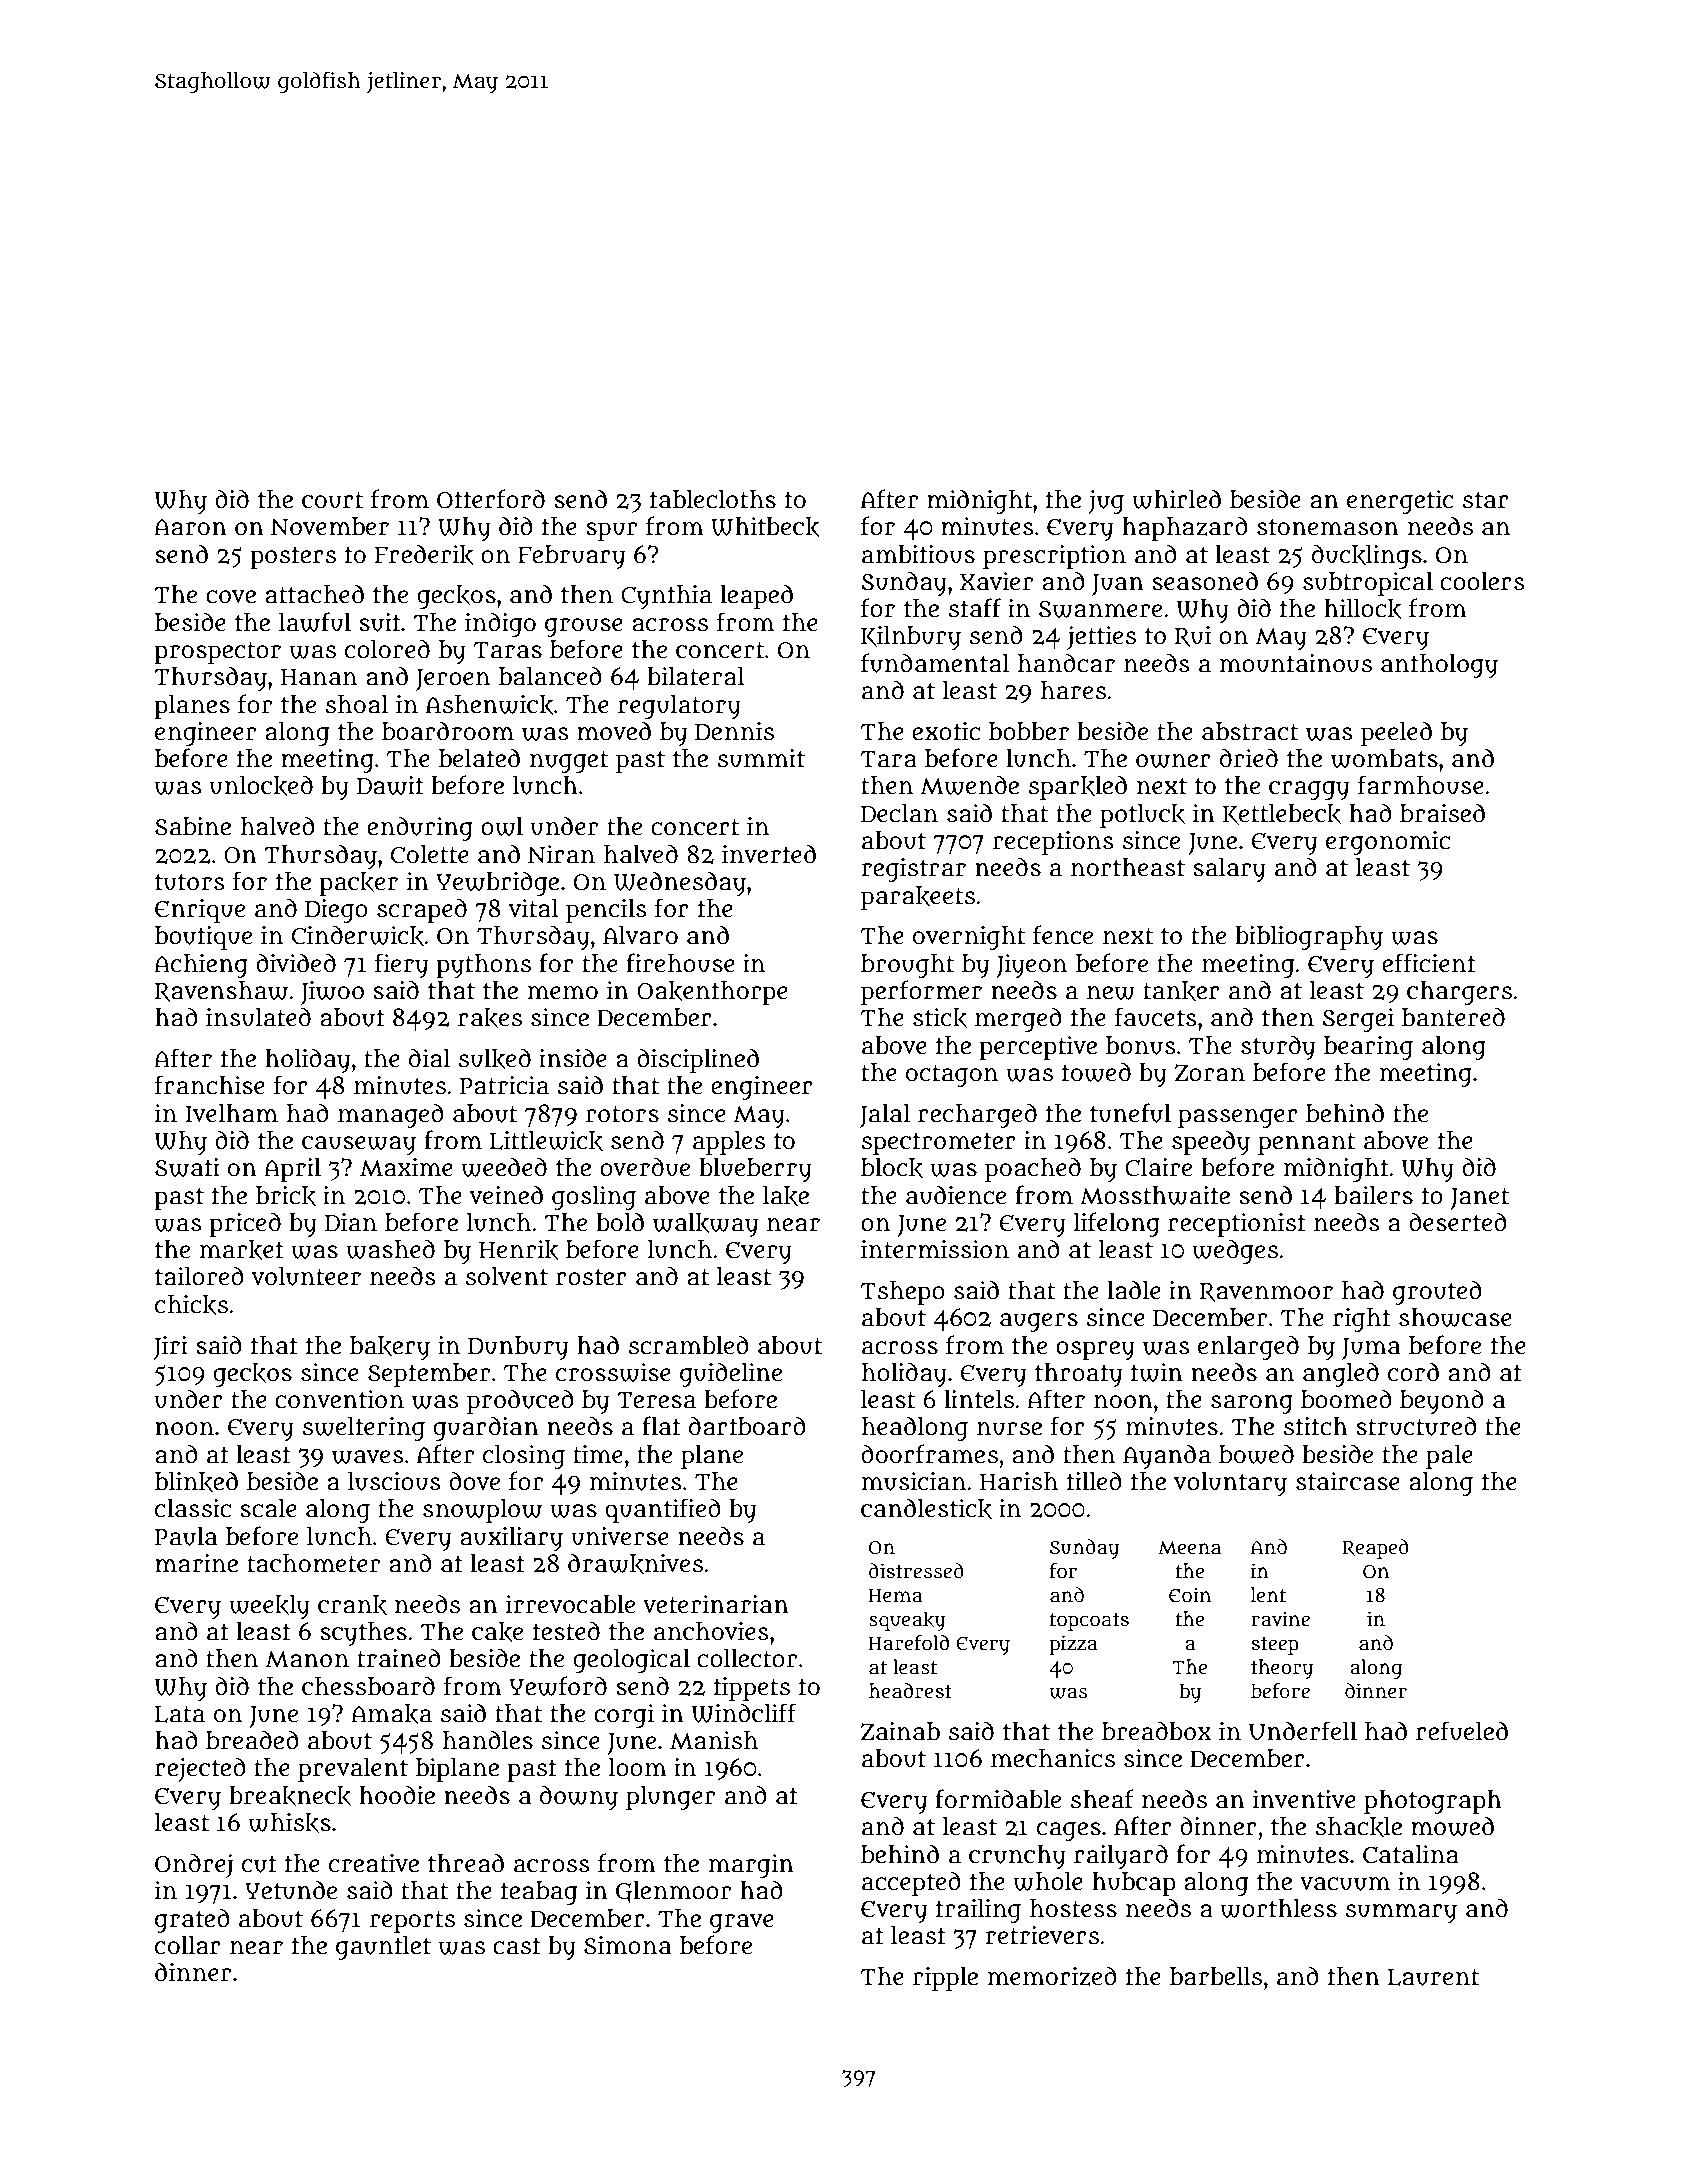  What do you see at coordinates (383, 1948) in the document?
I see `gauntlet` at bounding box center [383, 1948].
